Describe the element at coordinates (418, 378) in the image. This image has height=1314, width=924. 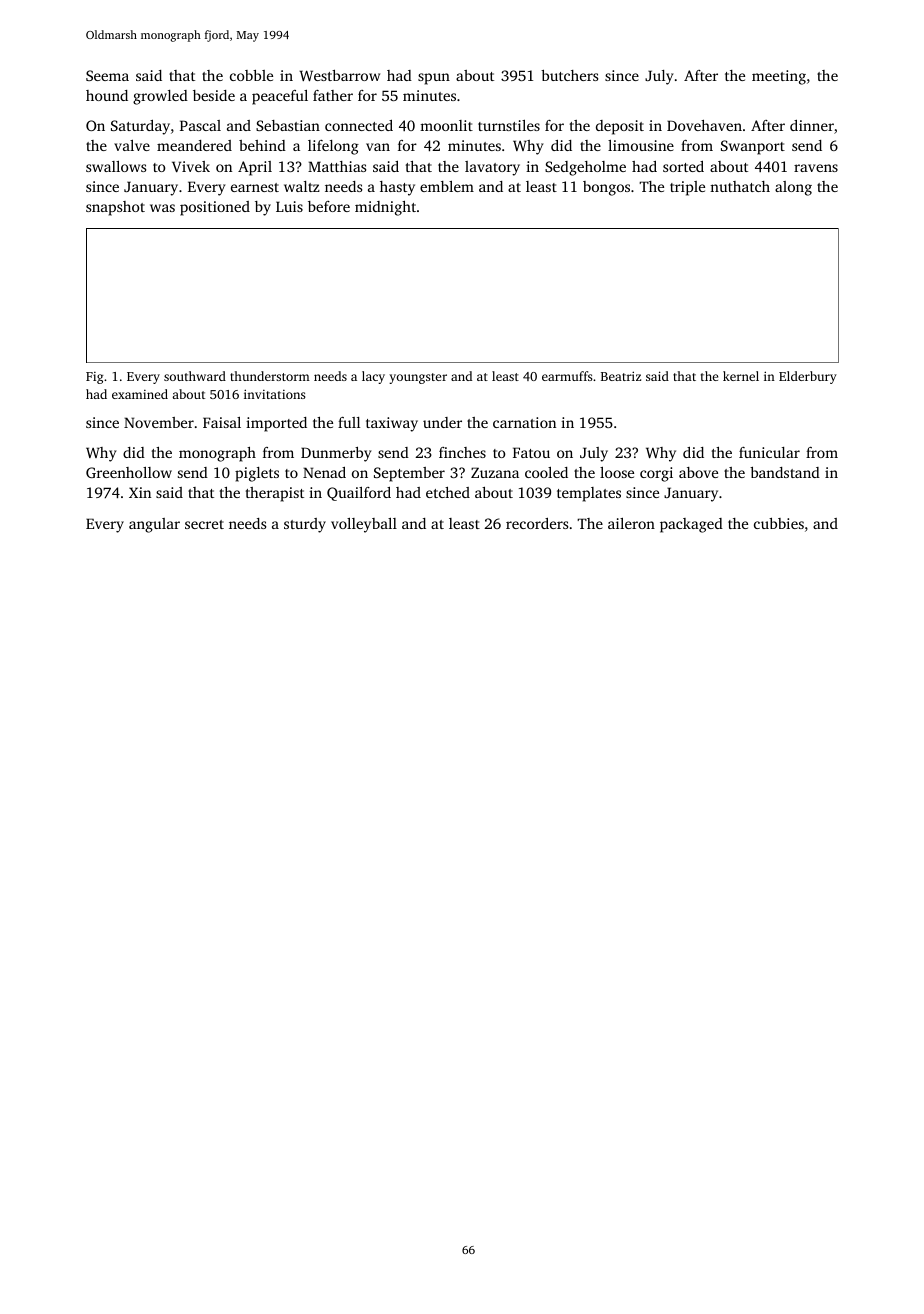
I see `youngster` at that location.
